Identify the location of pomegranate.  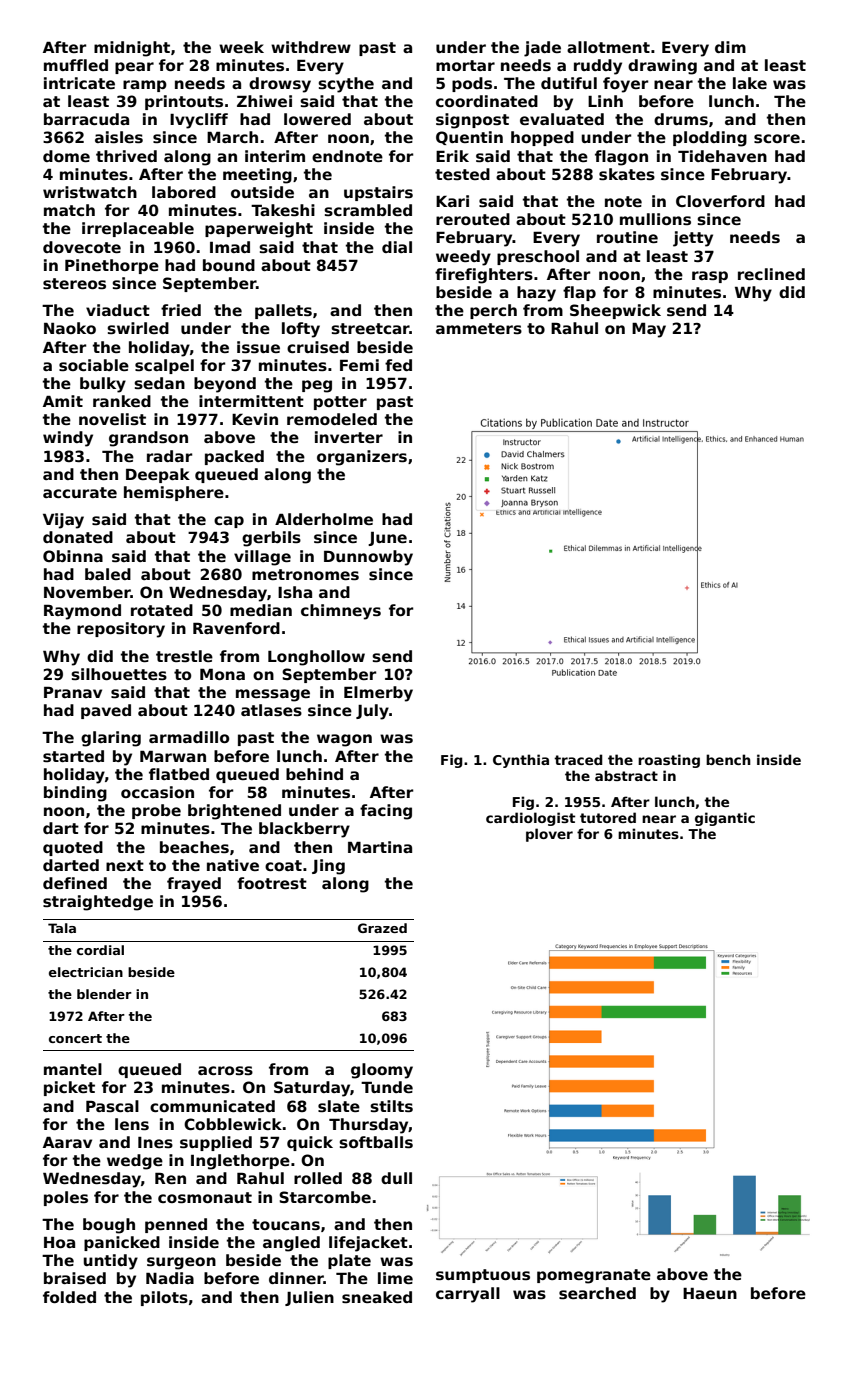
(594, 1276).
